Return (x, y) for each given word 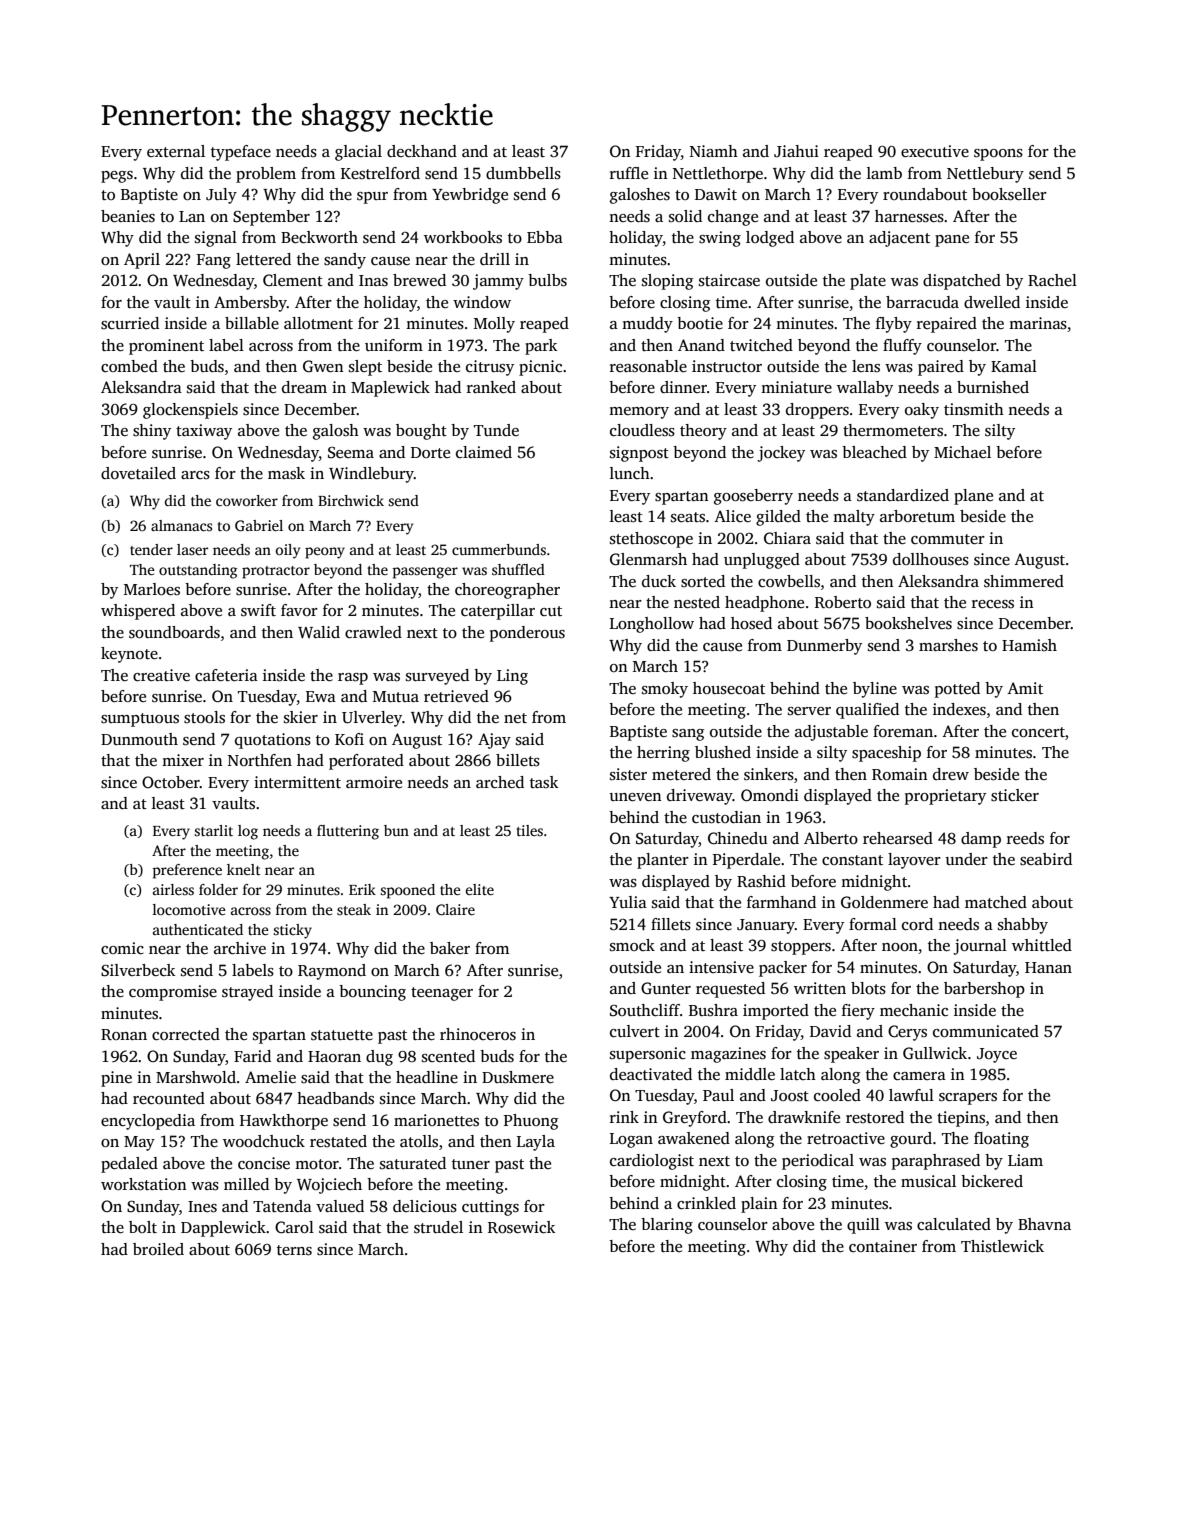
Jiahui (796, 151)
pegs (117, 177)
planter (663, 861)
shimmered (1024, 581)
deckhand (422, 151)
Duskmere (518, 1077)
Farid (252, 1056)
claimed (484, 452)
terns (294, 1250)
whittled (1042, 945)
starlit (213, 830)
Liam (1025, 1160)
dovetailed (138, 473)
